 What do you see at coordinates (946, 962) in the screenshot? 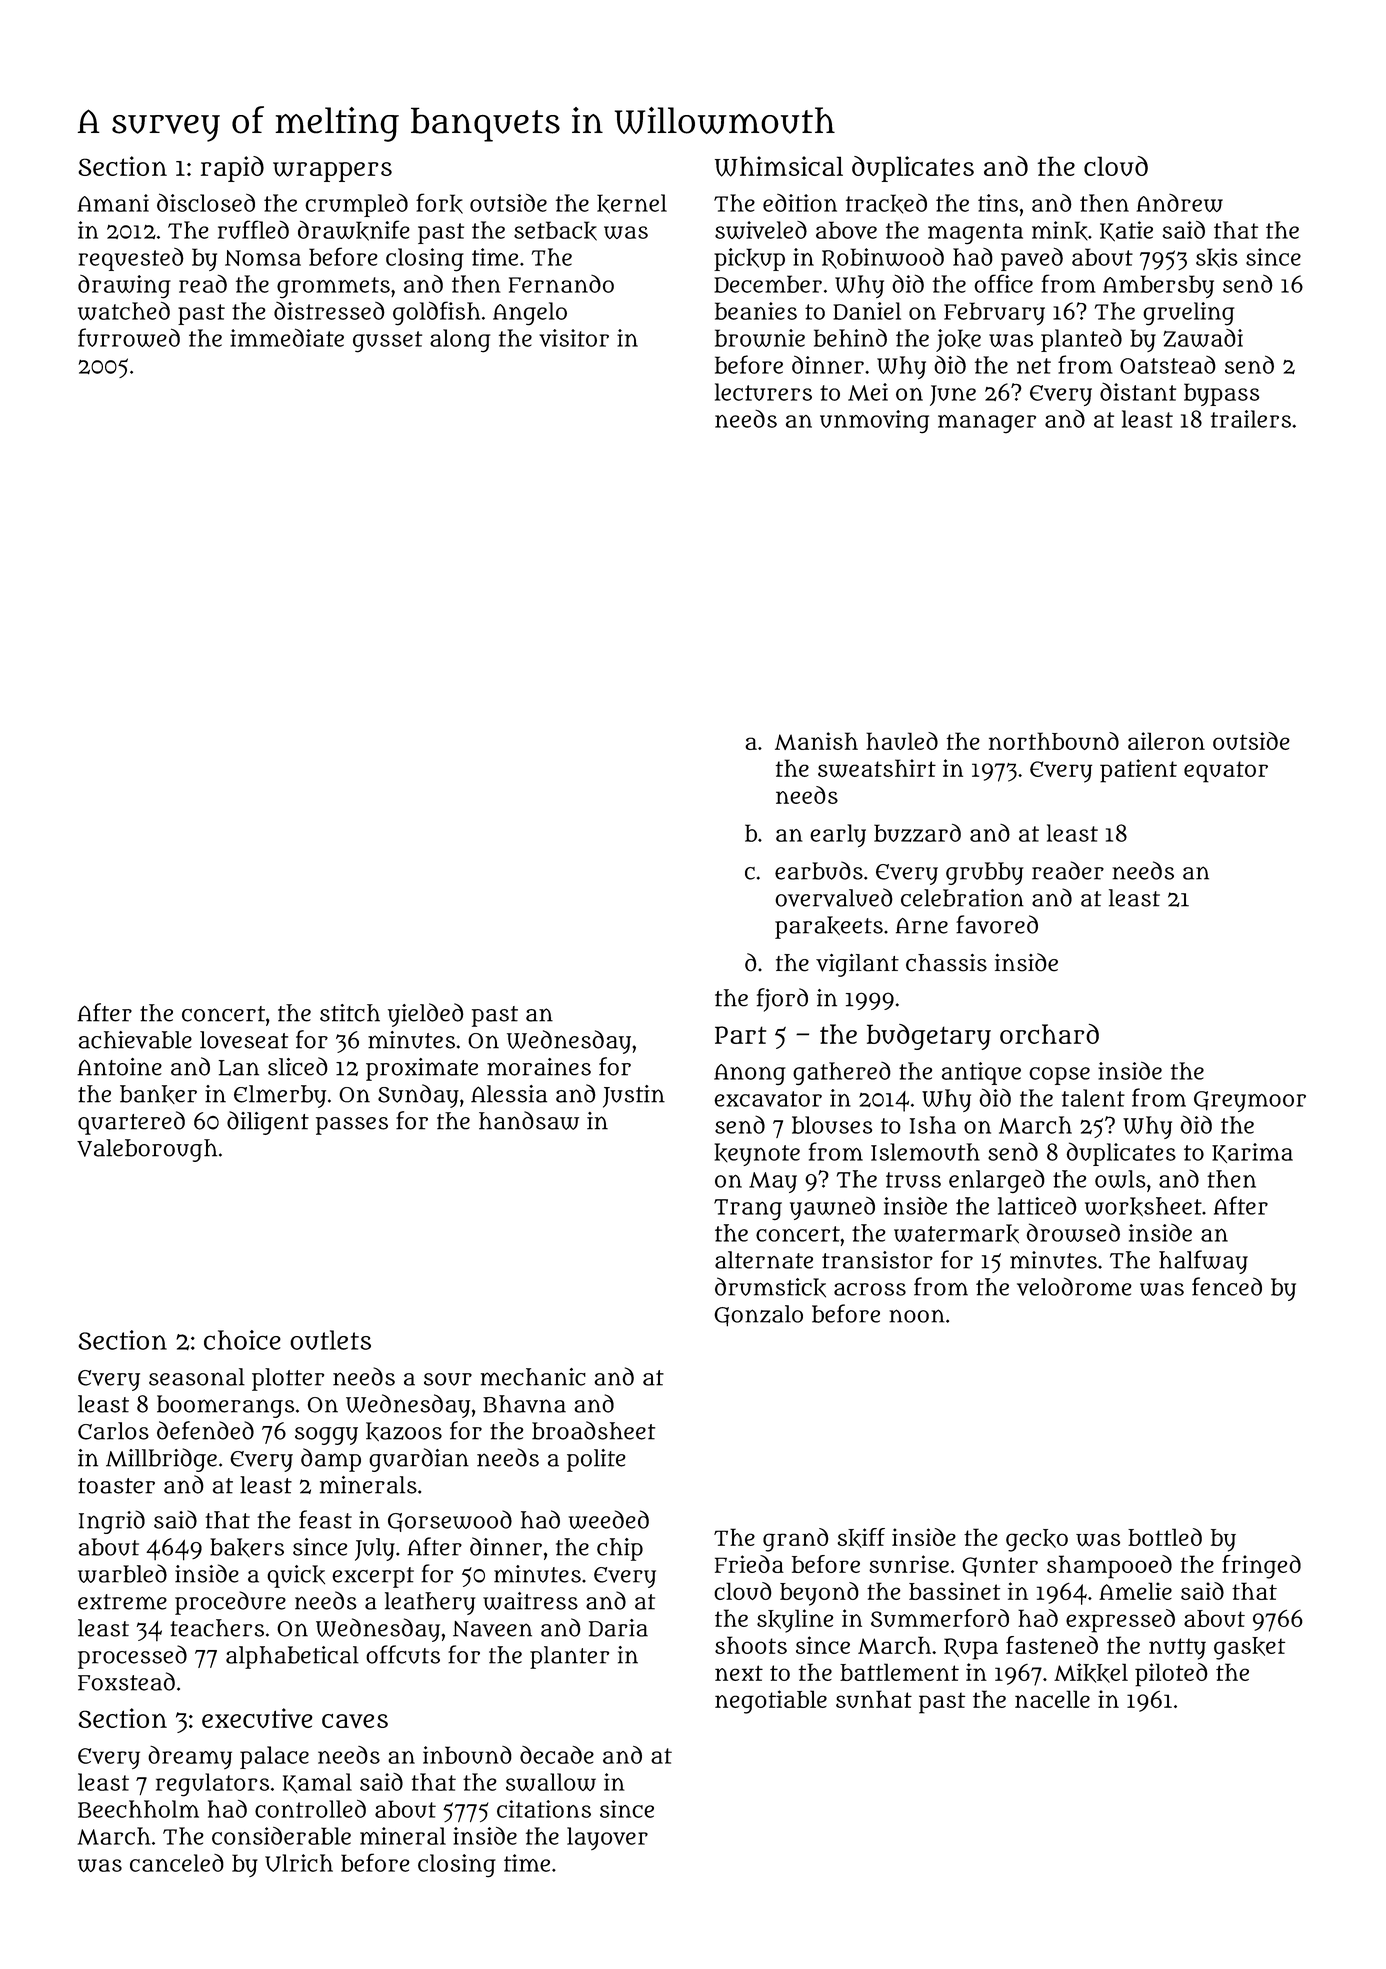
I see `chassis` at bounding box center [946, 962].
